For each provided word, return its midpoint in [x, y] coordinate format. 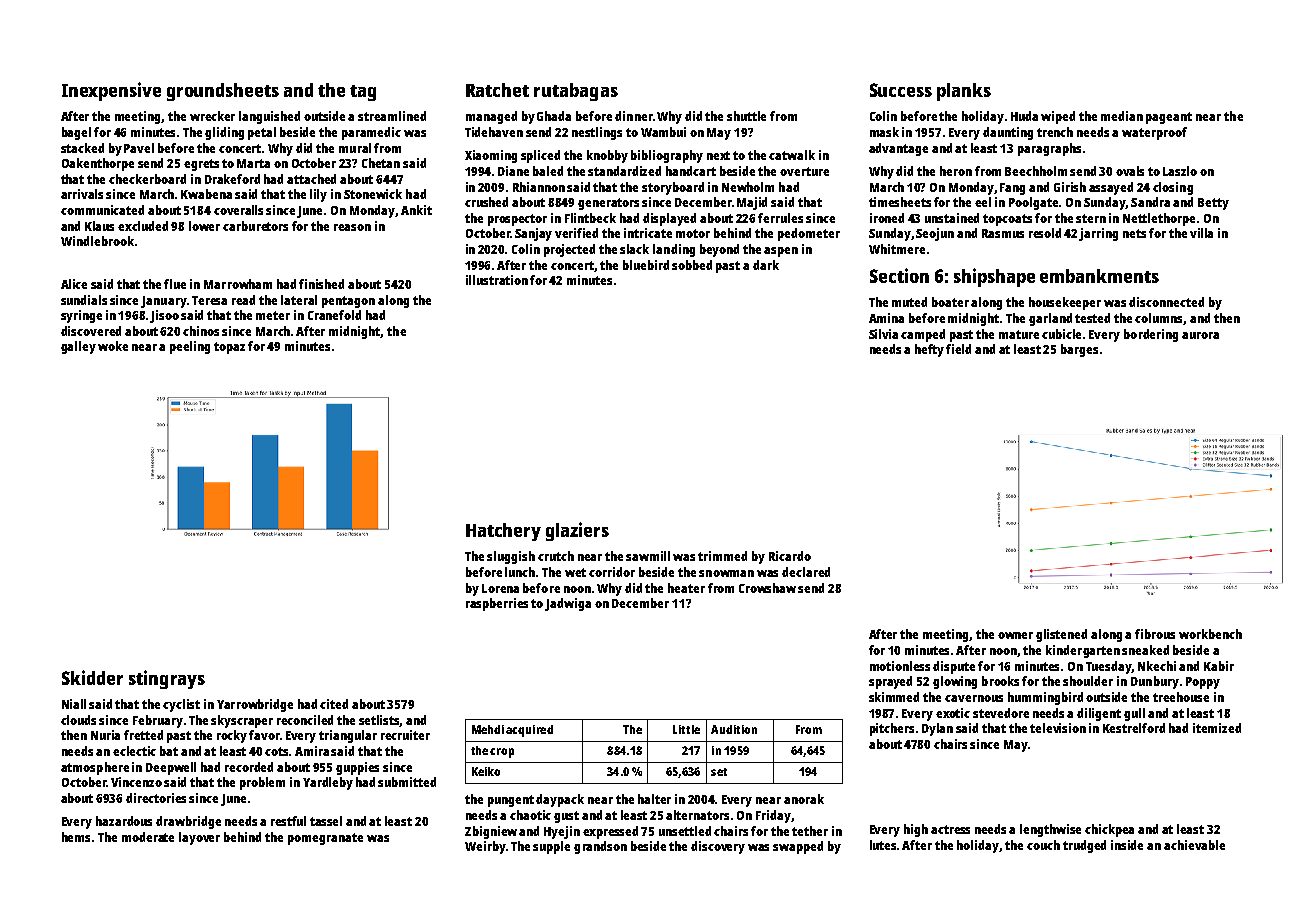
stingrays [167, 679]
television [1058, 728]
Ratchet [497, 90]
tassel [326, 821]
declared [806, 572]
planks [964, 92]
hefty [929, 350]
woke [113, 346]
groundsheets [223, 92]
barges [1079, 350]
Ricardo [790, 556]
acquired [529, 731]
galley [78, 347]
